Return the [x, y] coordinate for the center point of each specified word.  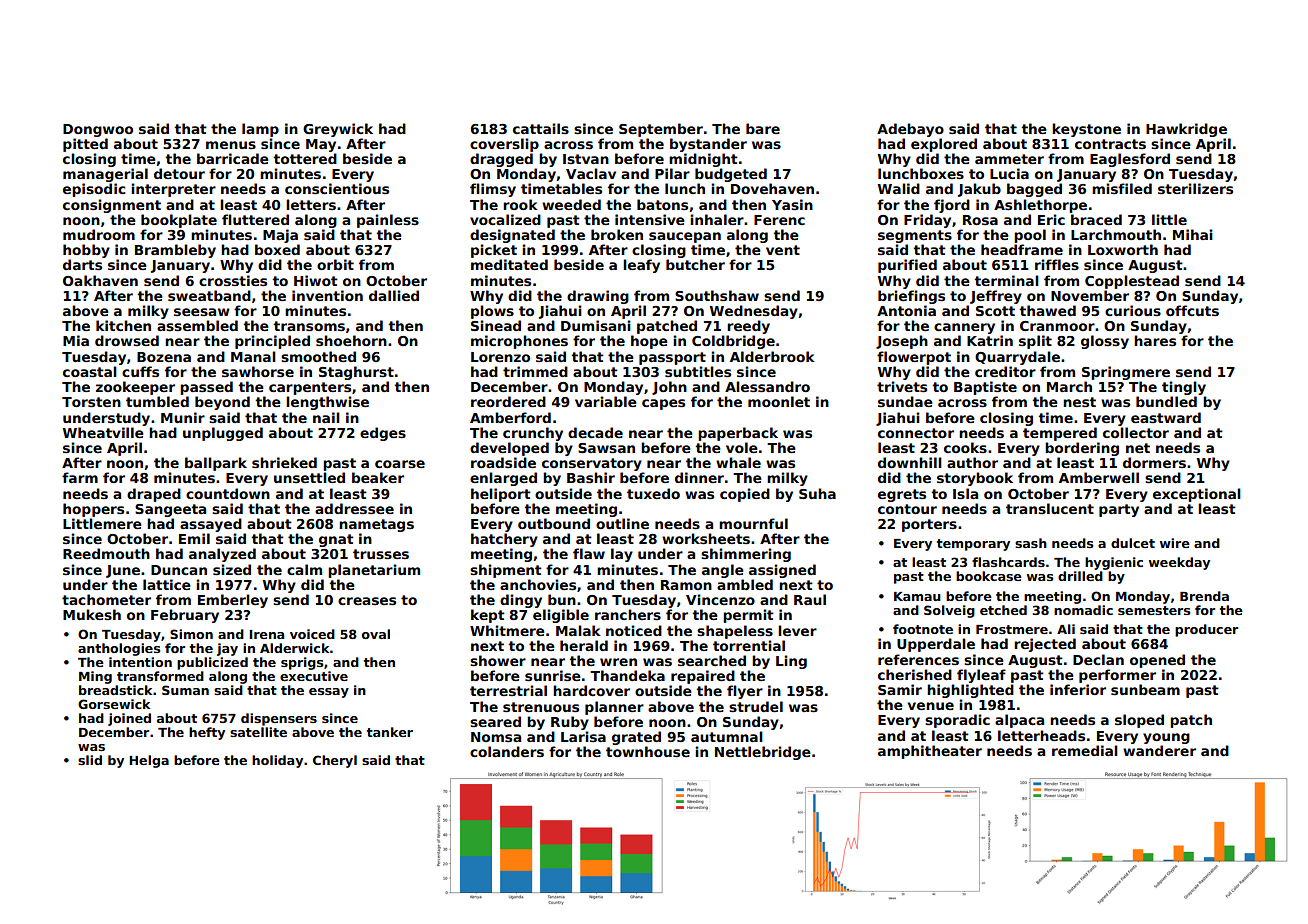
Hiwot [316, 280]
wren [618, 662]
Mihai [1193, 234]
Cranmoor [1057, 326]
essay [329, 693]
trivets [902, 386]
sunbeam [1145, 689]
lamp [260, 130]
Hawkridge [1186, 130]
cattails [541, 128]
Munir [183, 417]
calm [304, 569]
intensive [650, 219]
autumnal [727, 736]
